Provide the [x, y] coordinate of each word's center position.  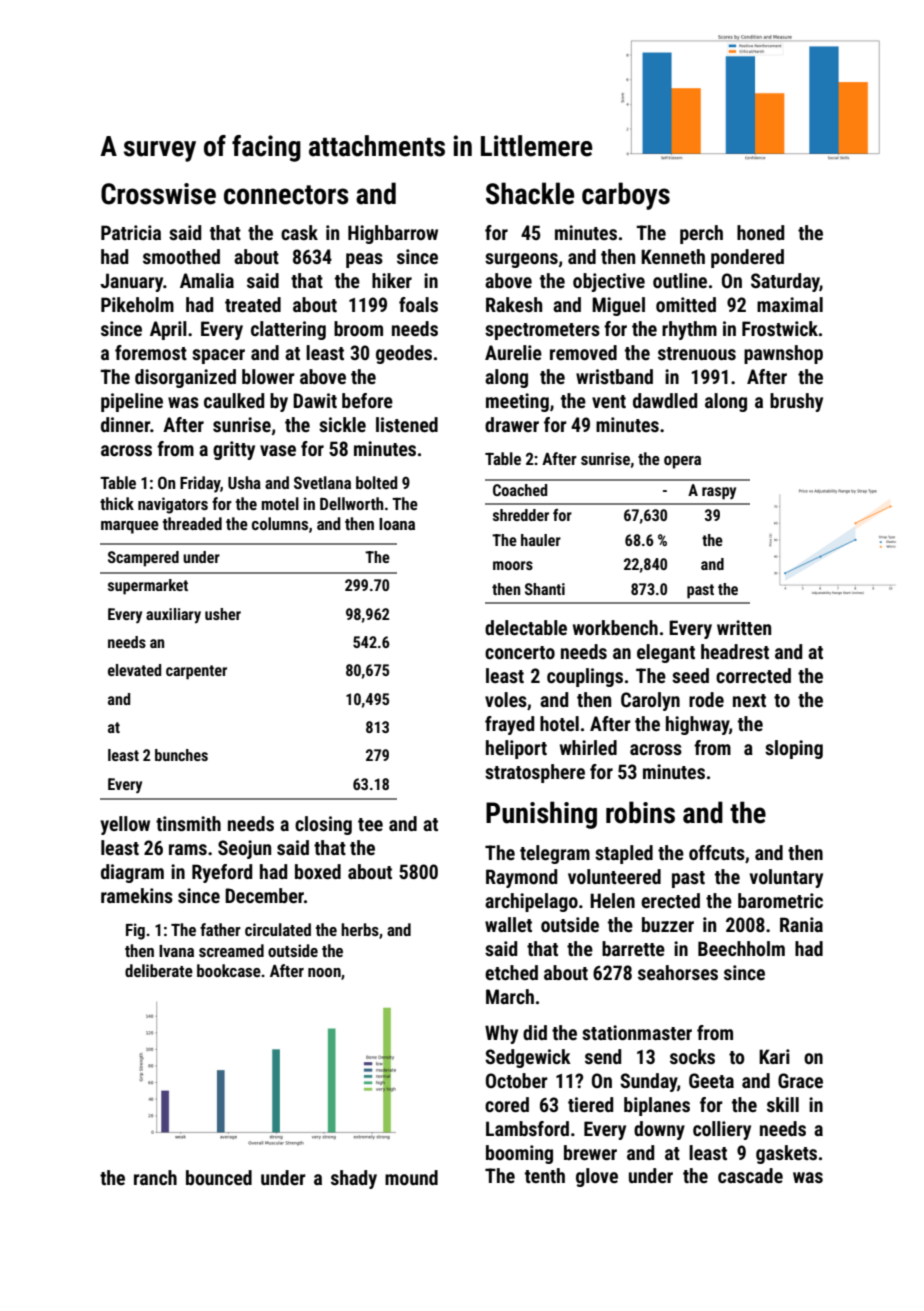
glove [597, 1177]
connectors [286, 195]
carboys [626, 196]
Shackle [530, 193]
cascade [750, 1175]
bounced [219, 1177]
